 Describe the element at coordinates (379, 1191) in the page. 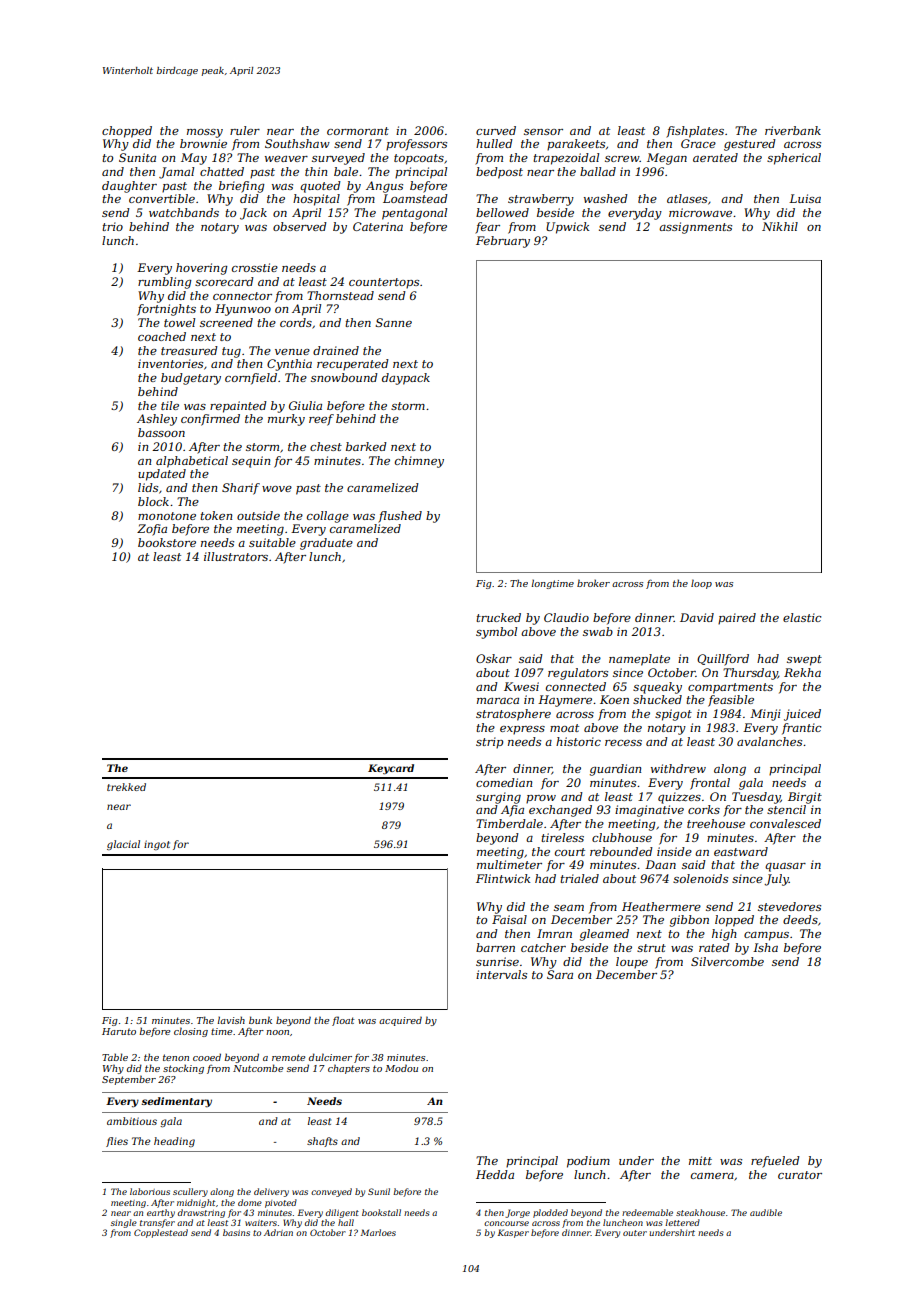

I see `Sunil` at that location.
